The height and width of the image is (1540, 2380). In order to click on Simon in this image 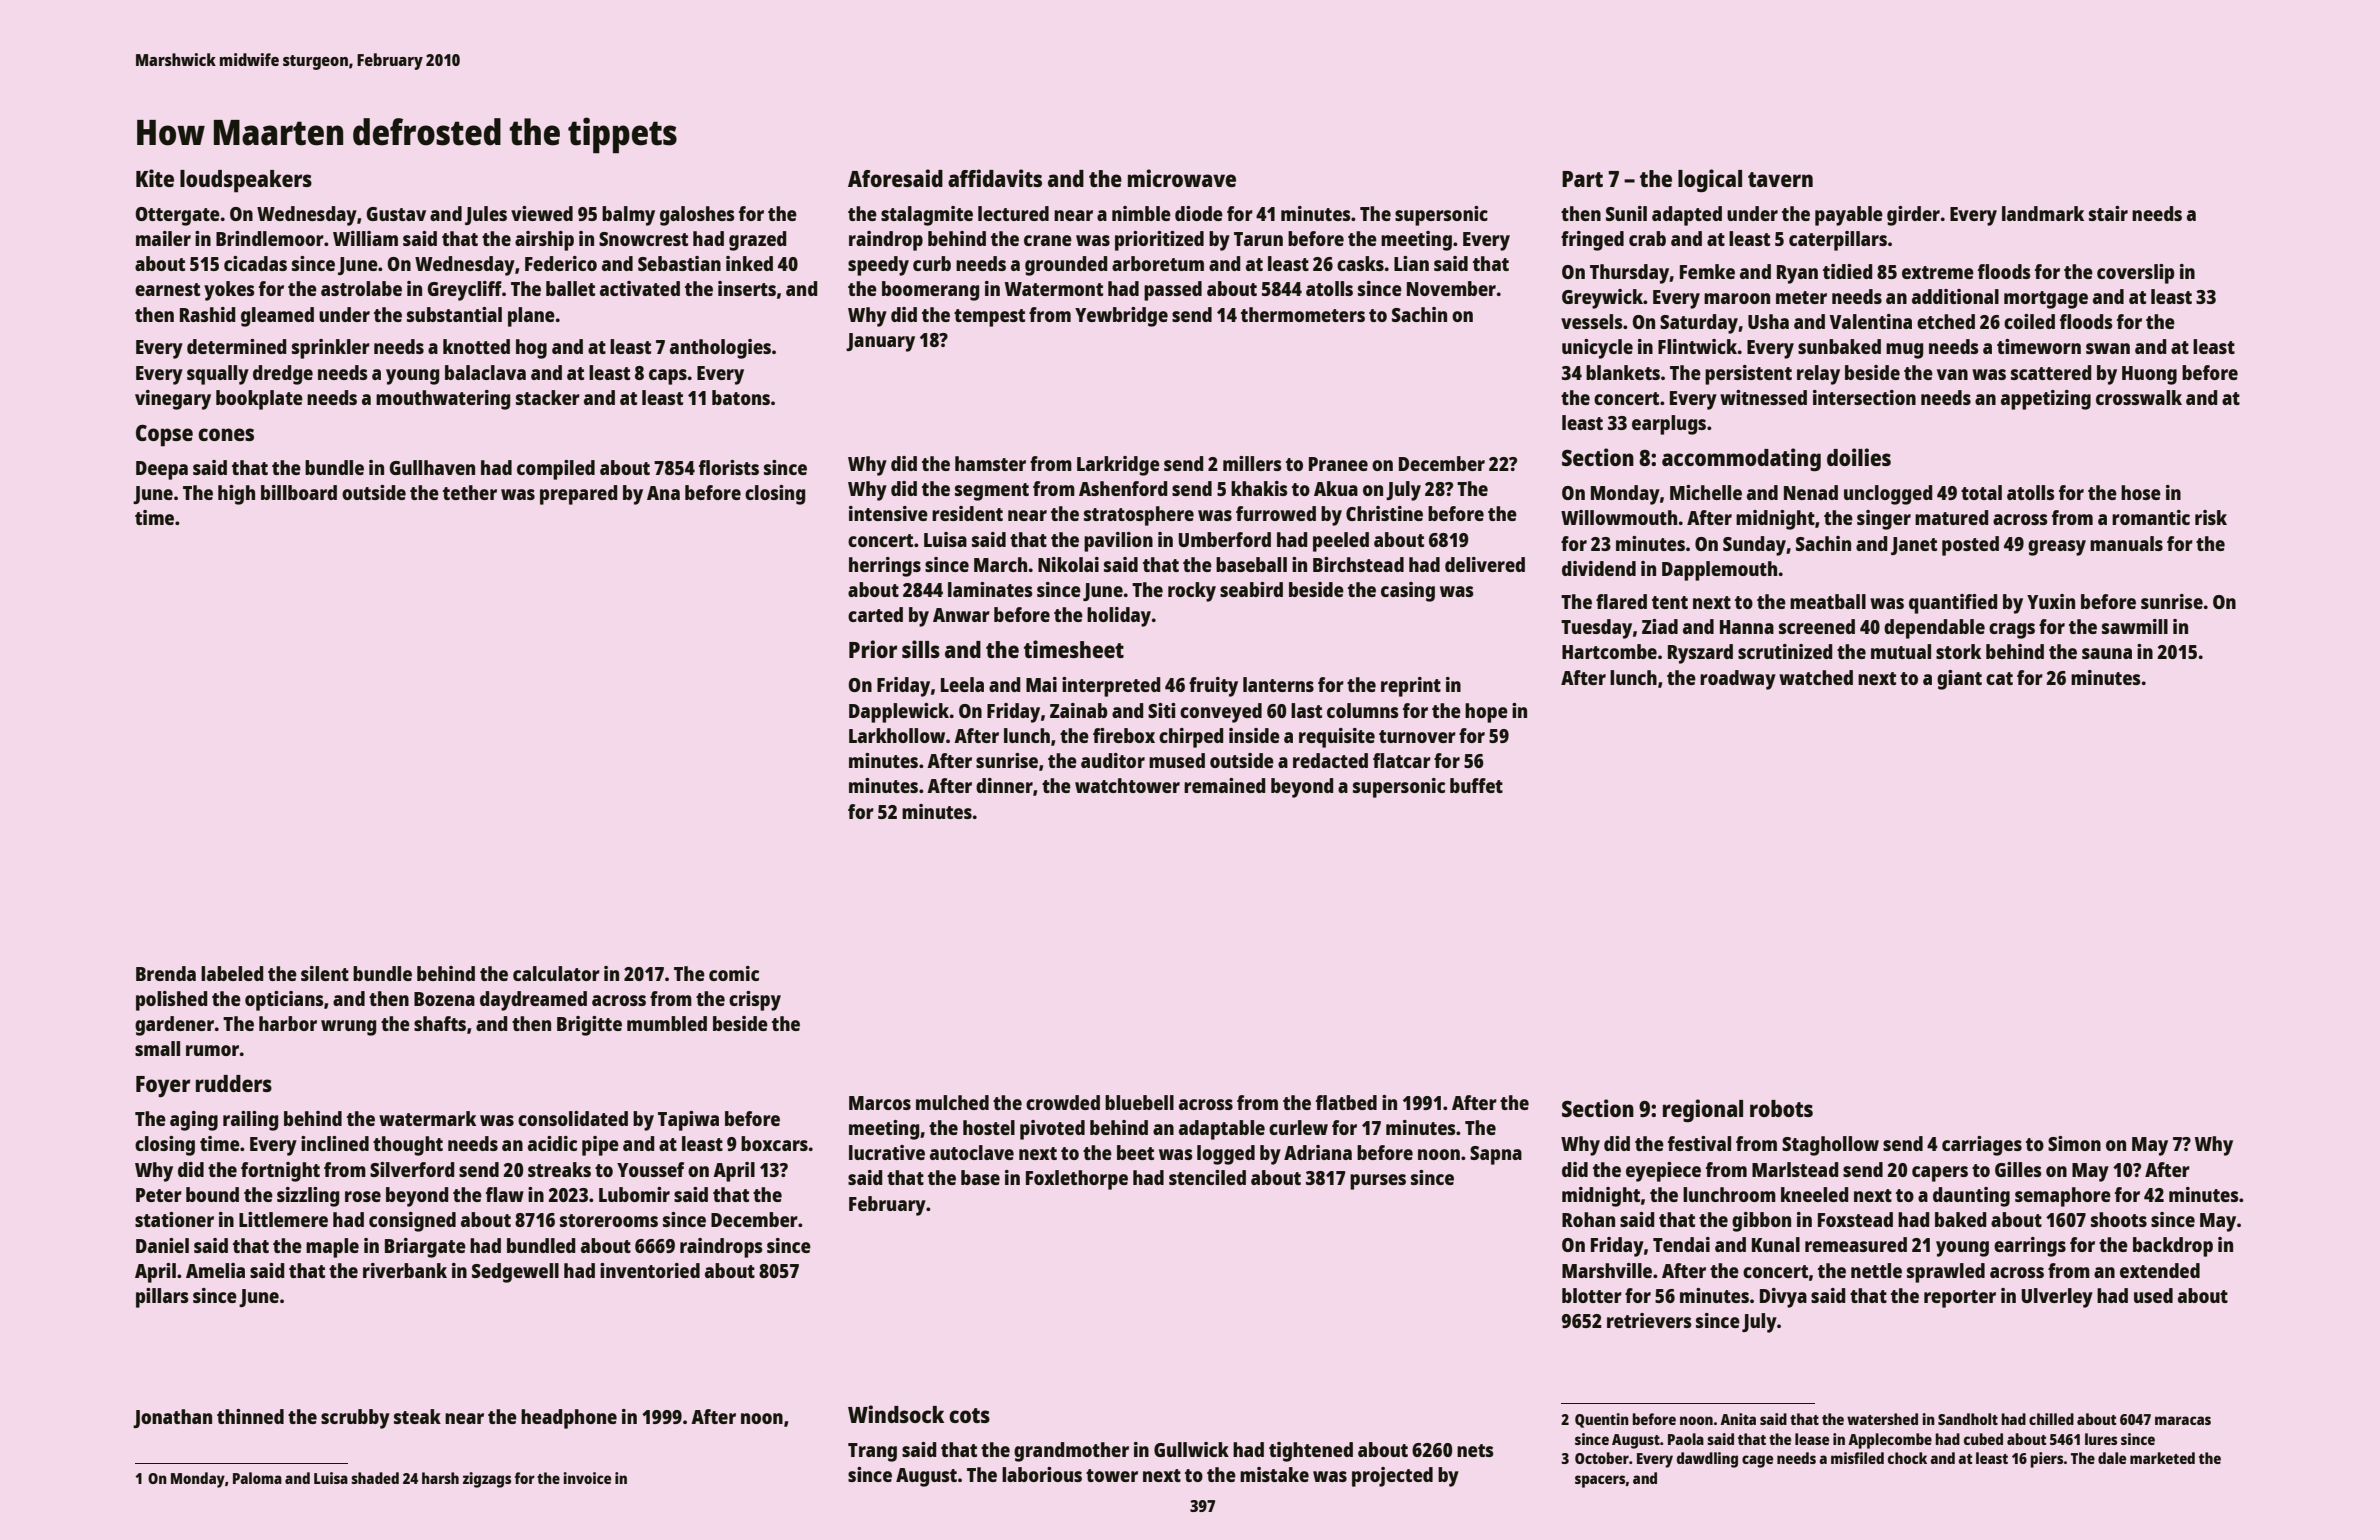, I will do `click(2074, 1143)`.
